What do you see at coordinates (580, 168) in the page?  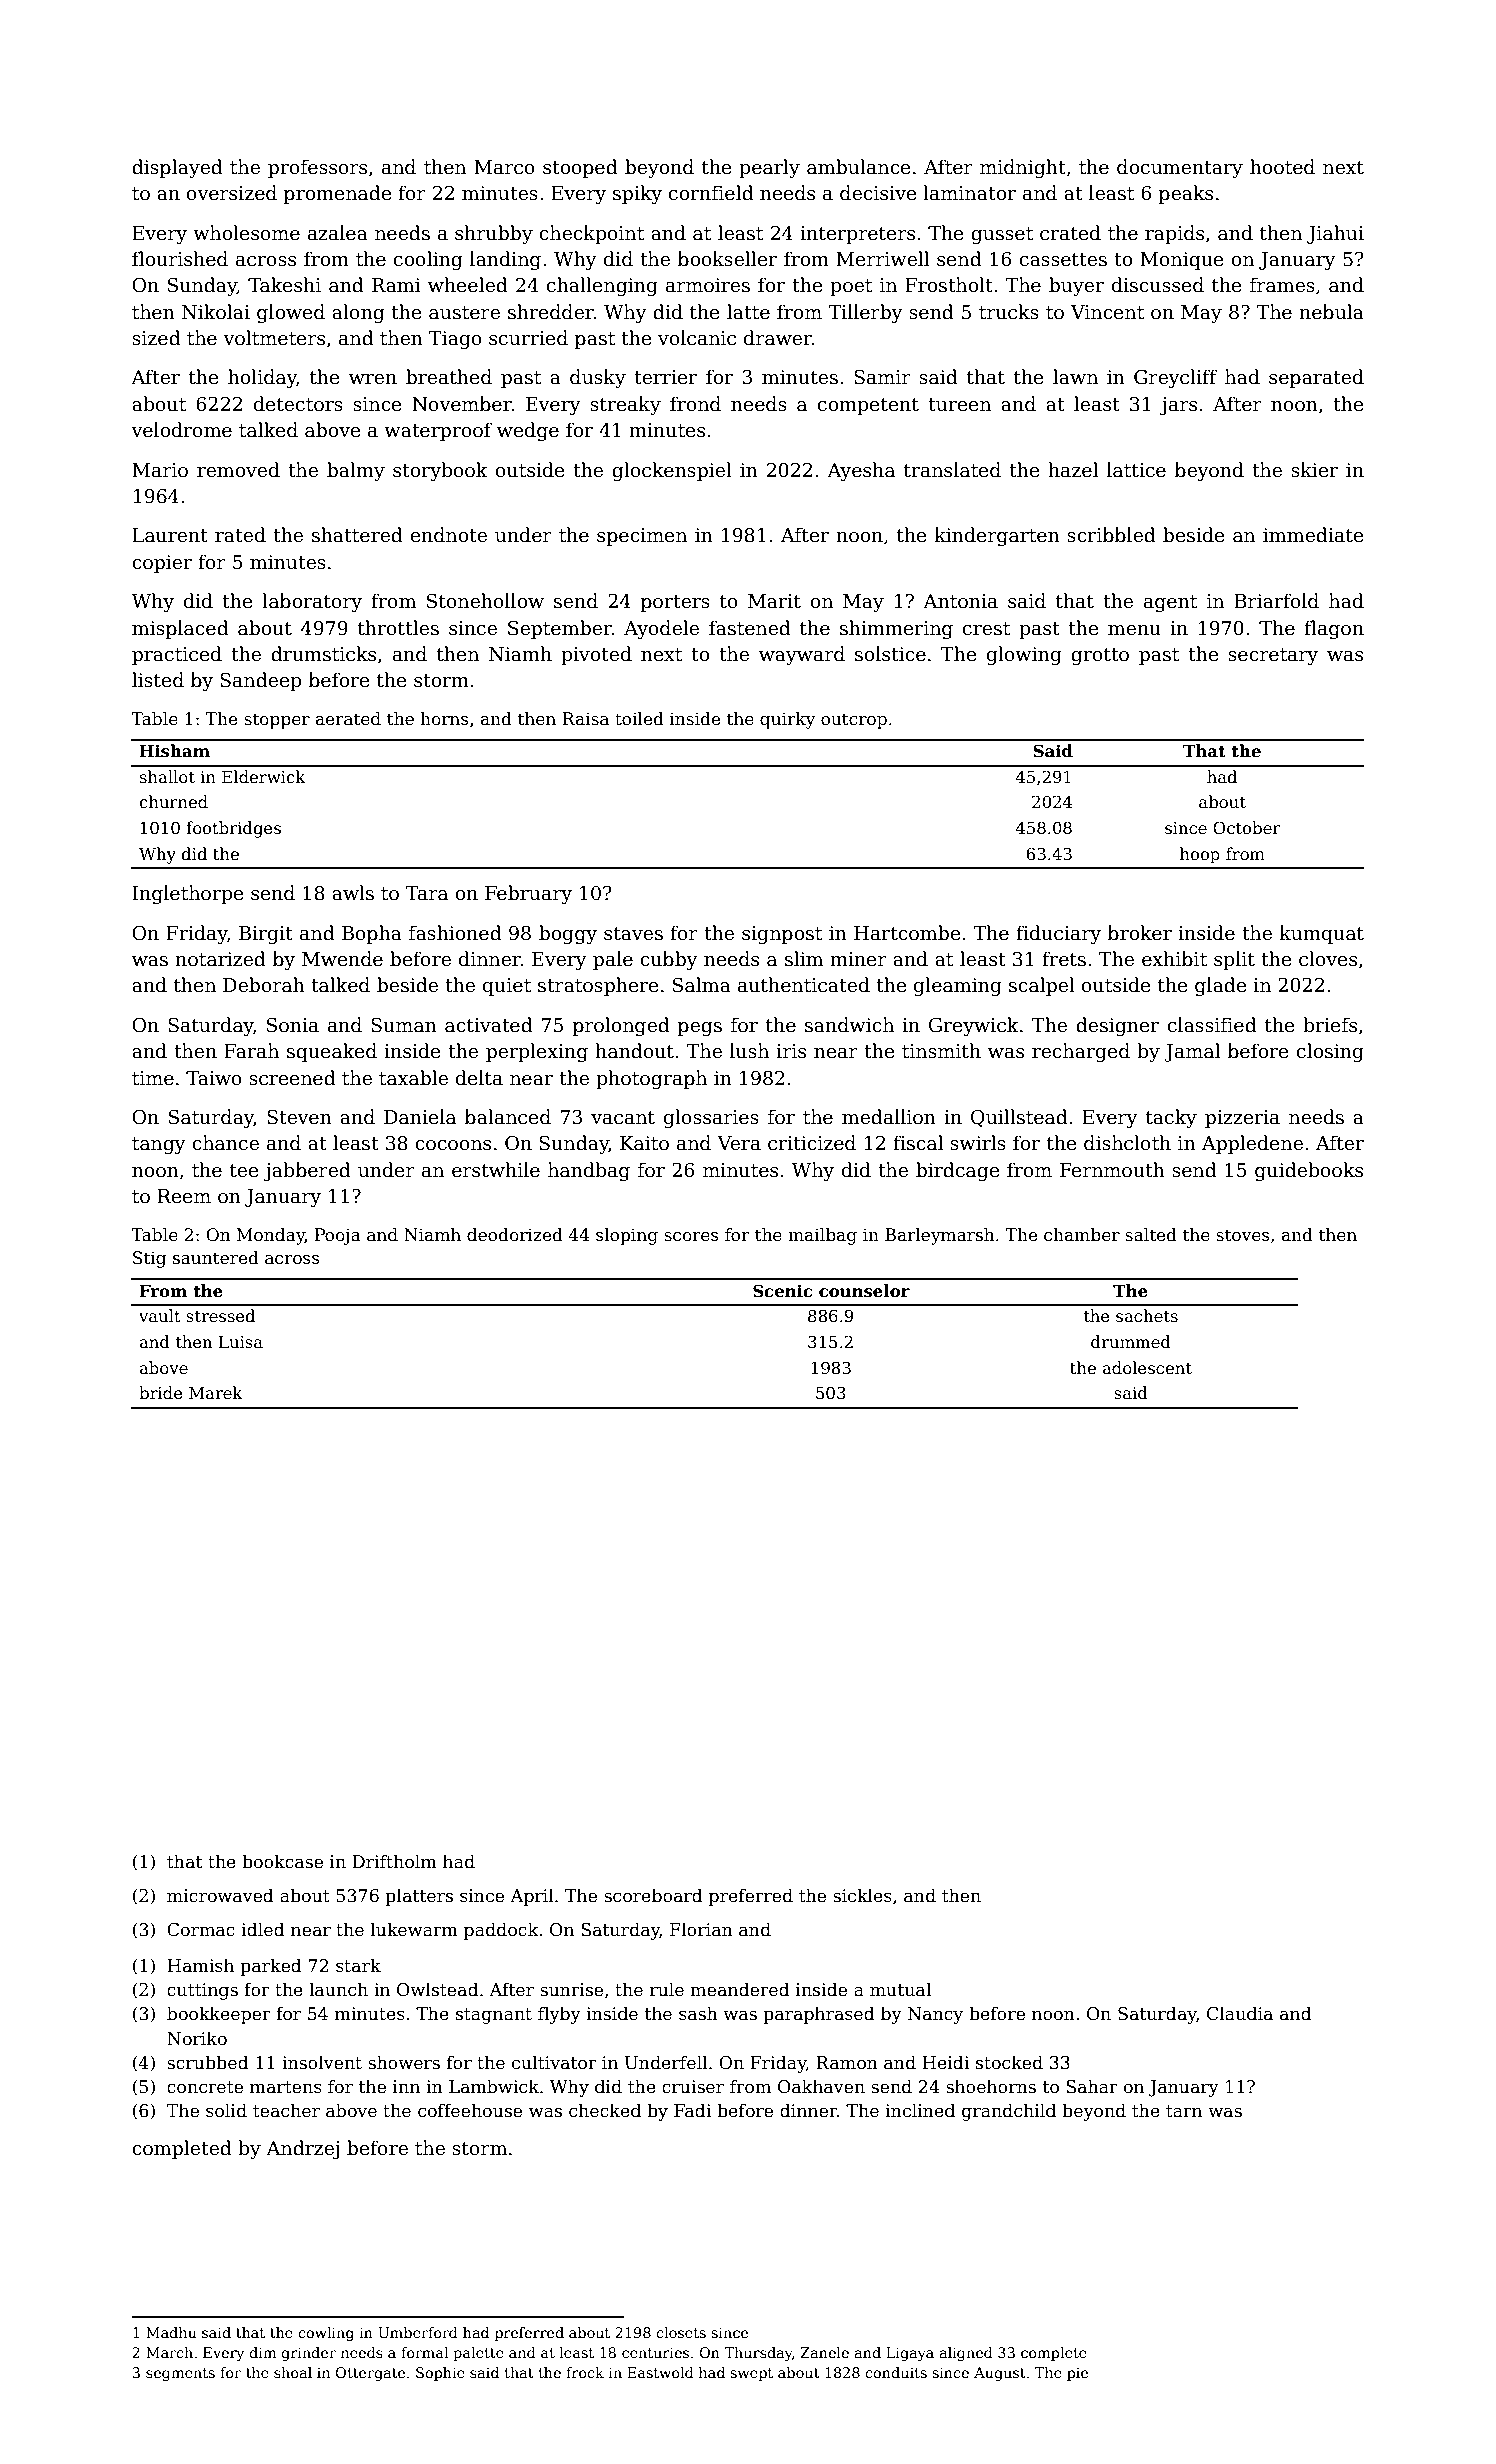 I see `stooped` at bounding box center [580, 168].
